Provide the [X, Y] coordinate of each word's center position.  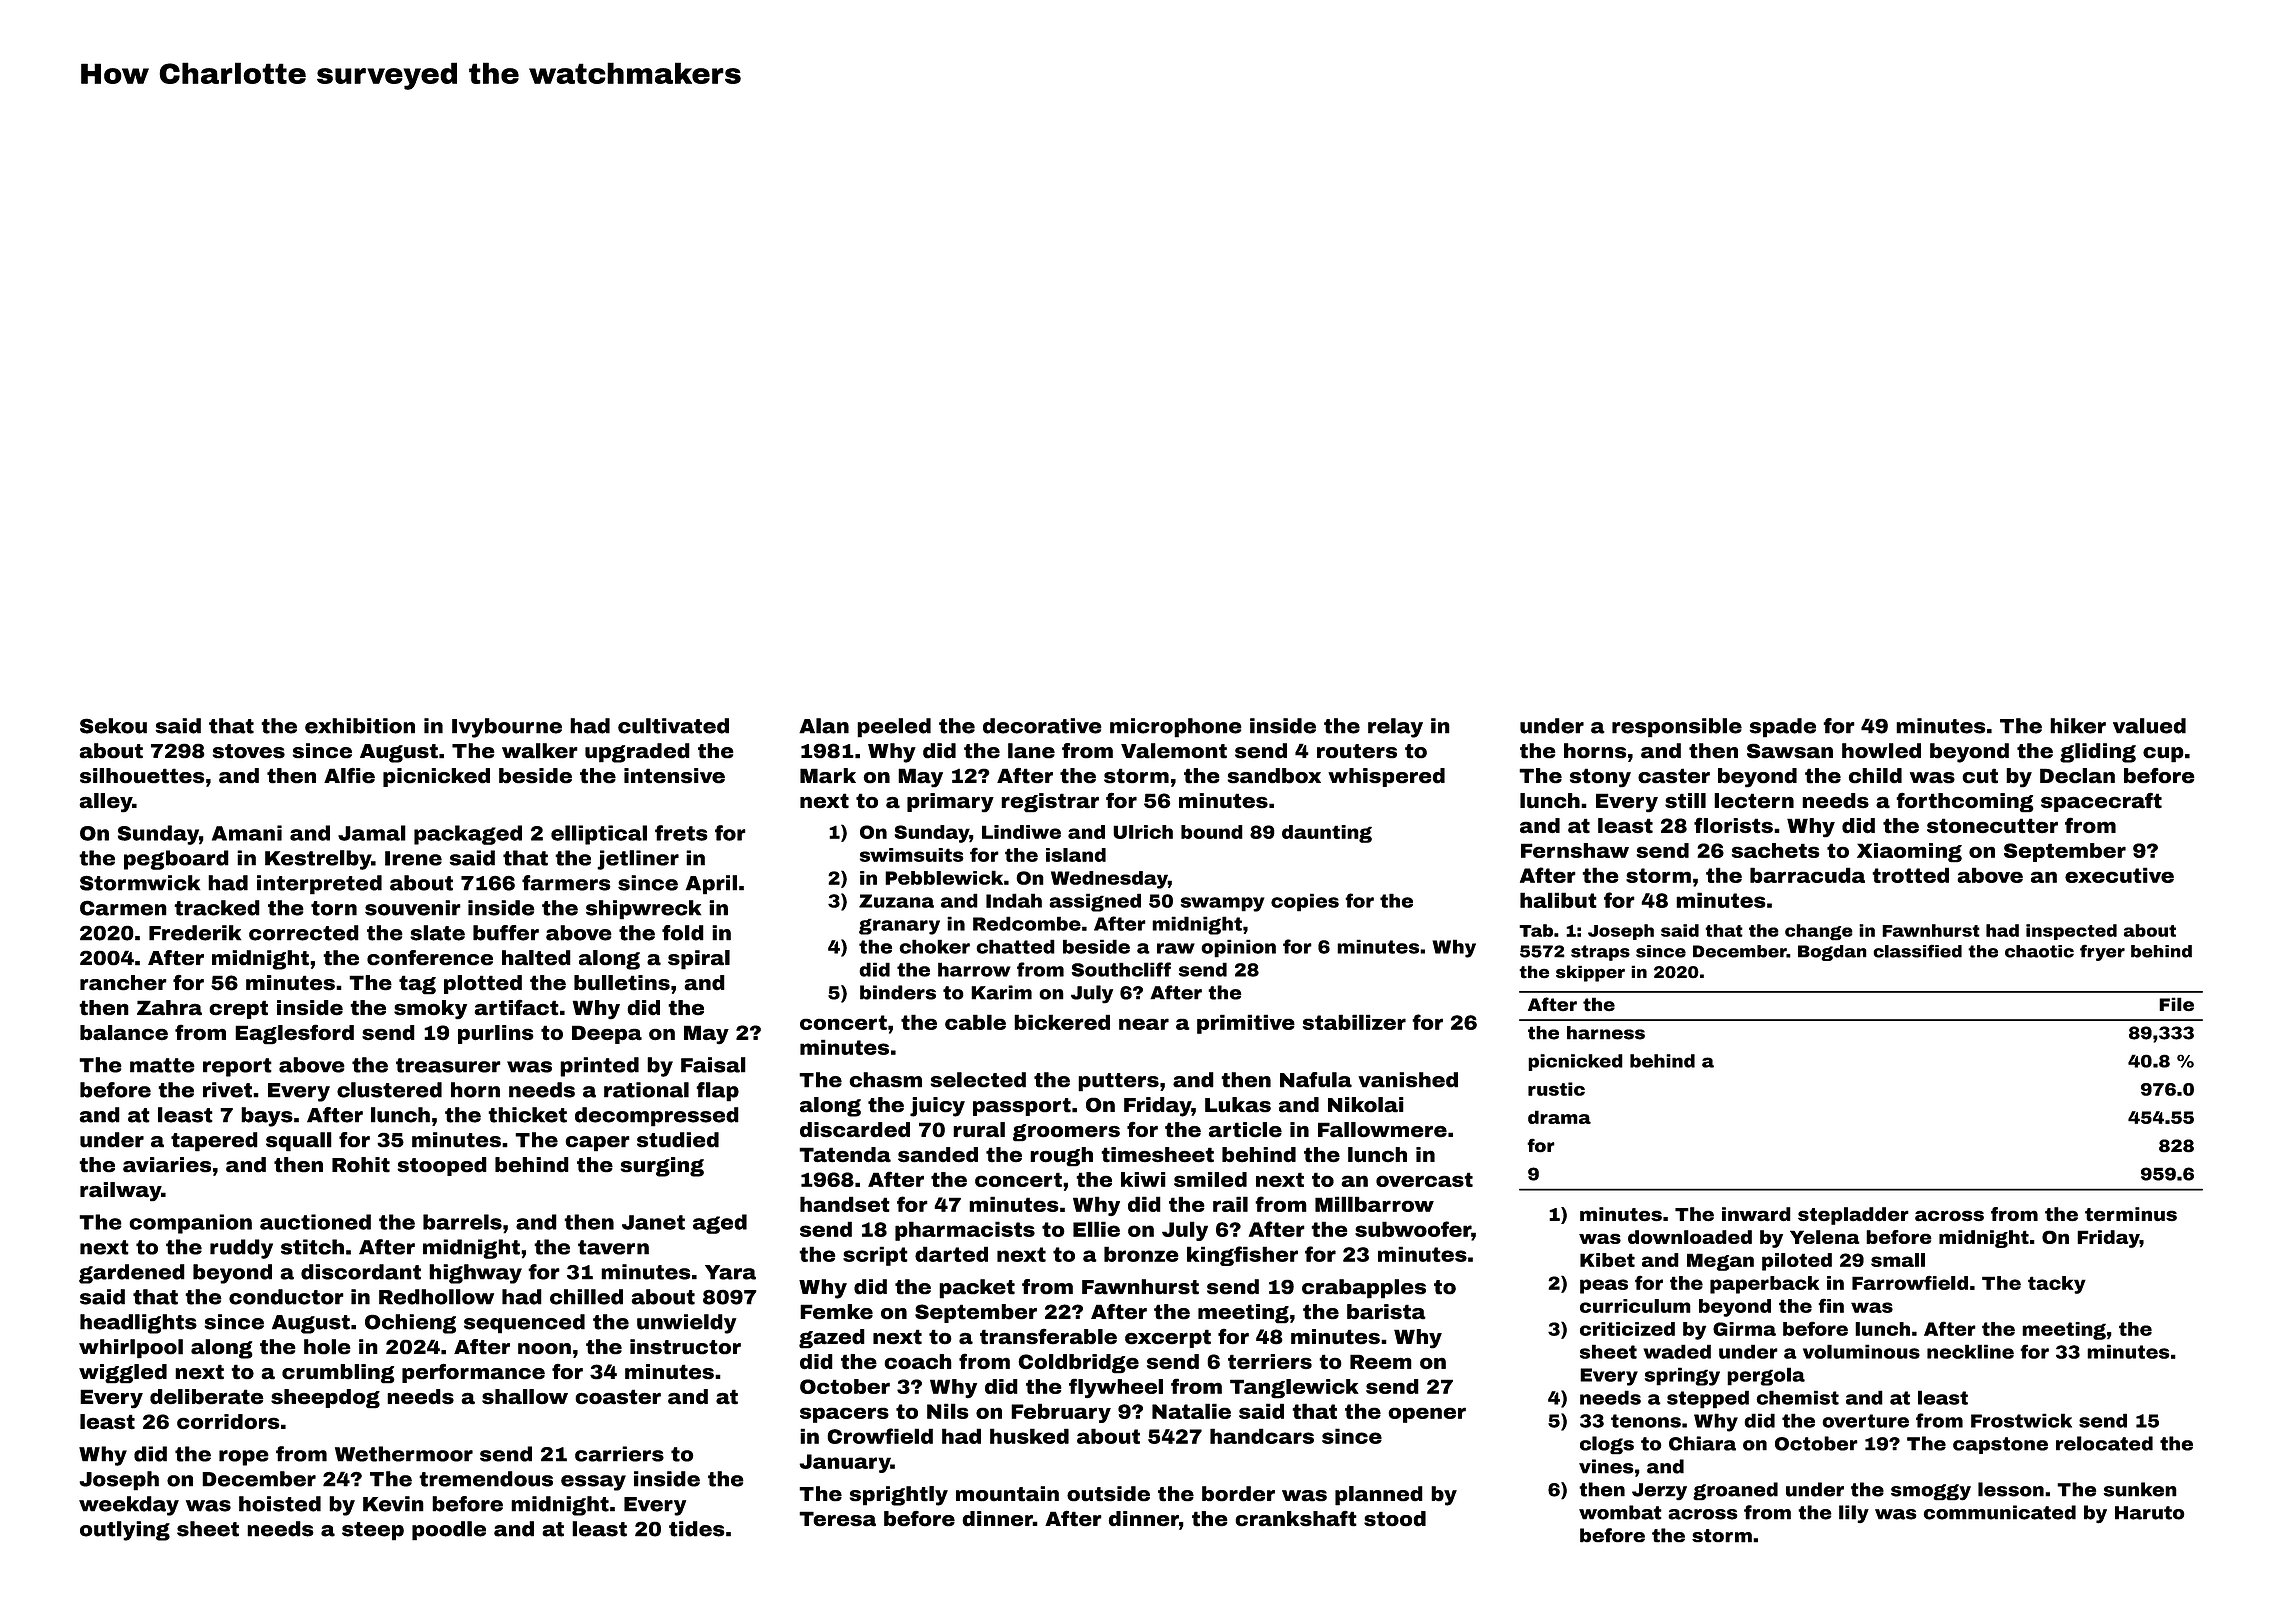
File [2176, 1004]
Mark [828, 776]
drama [1559, 1117]
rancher [123, 983]
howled [1881, 751]
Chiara [1702, 1443]
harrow [974, 969]
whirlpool [131, 1349]
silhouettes [142, 776]
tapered [214, 1142]
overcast [1424, 1179]
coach [918, 1362]
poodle [449, 1531]
